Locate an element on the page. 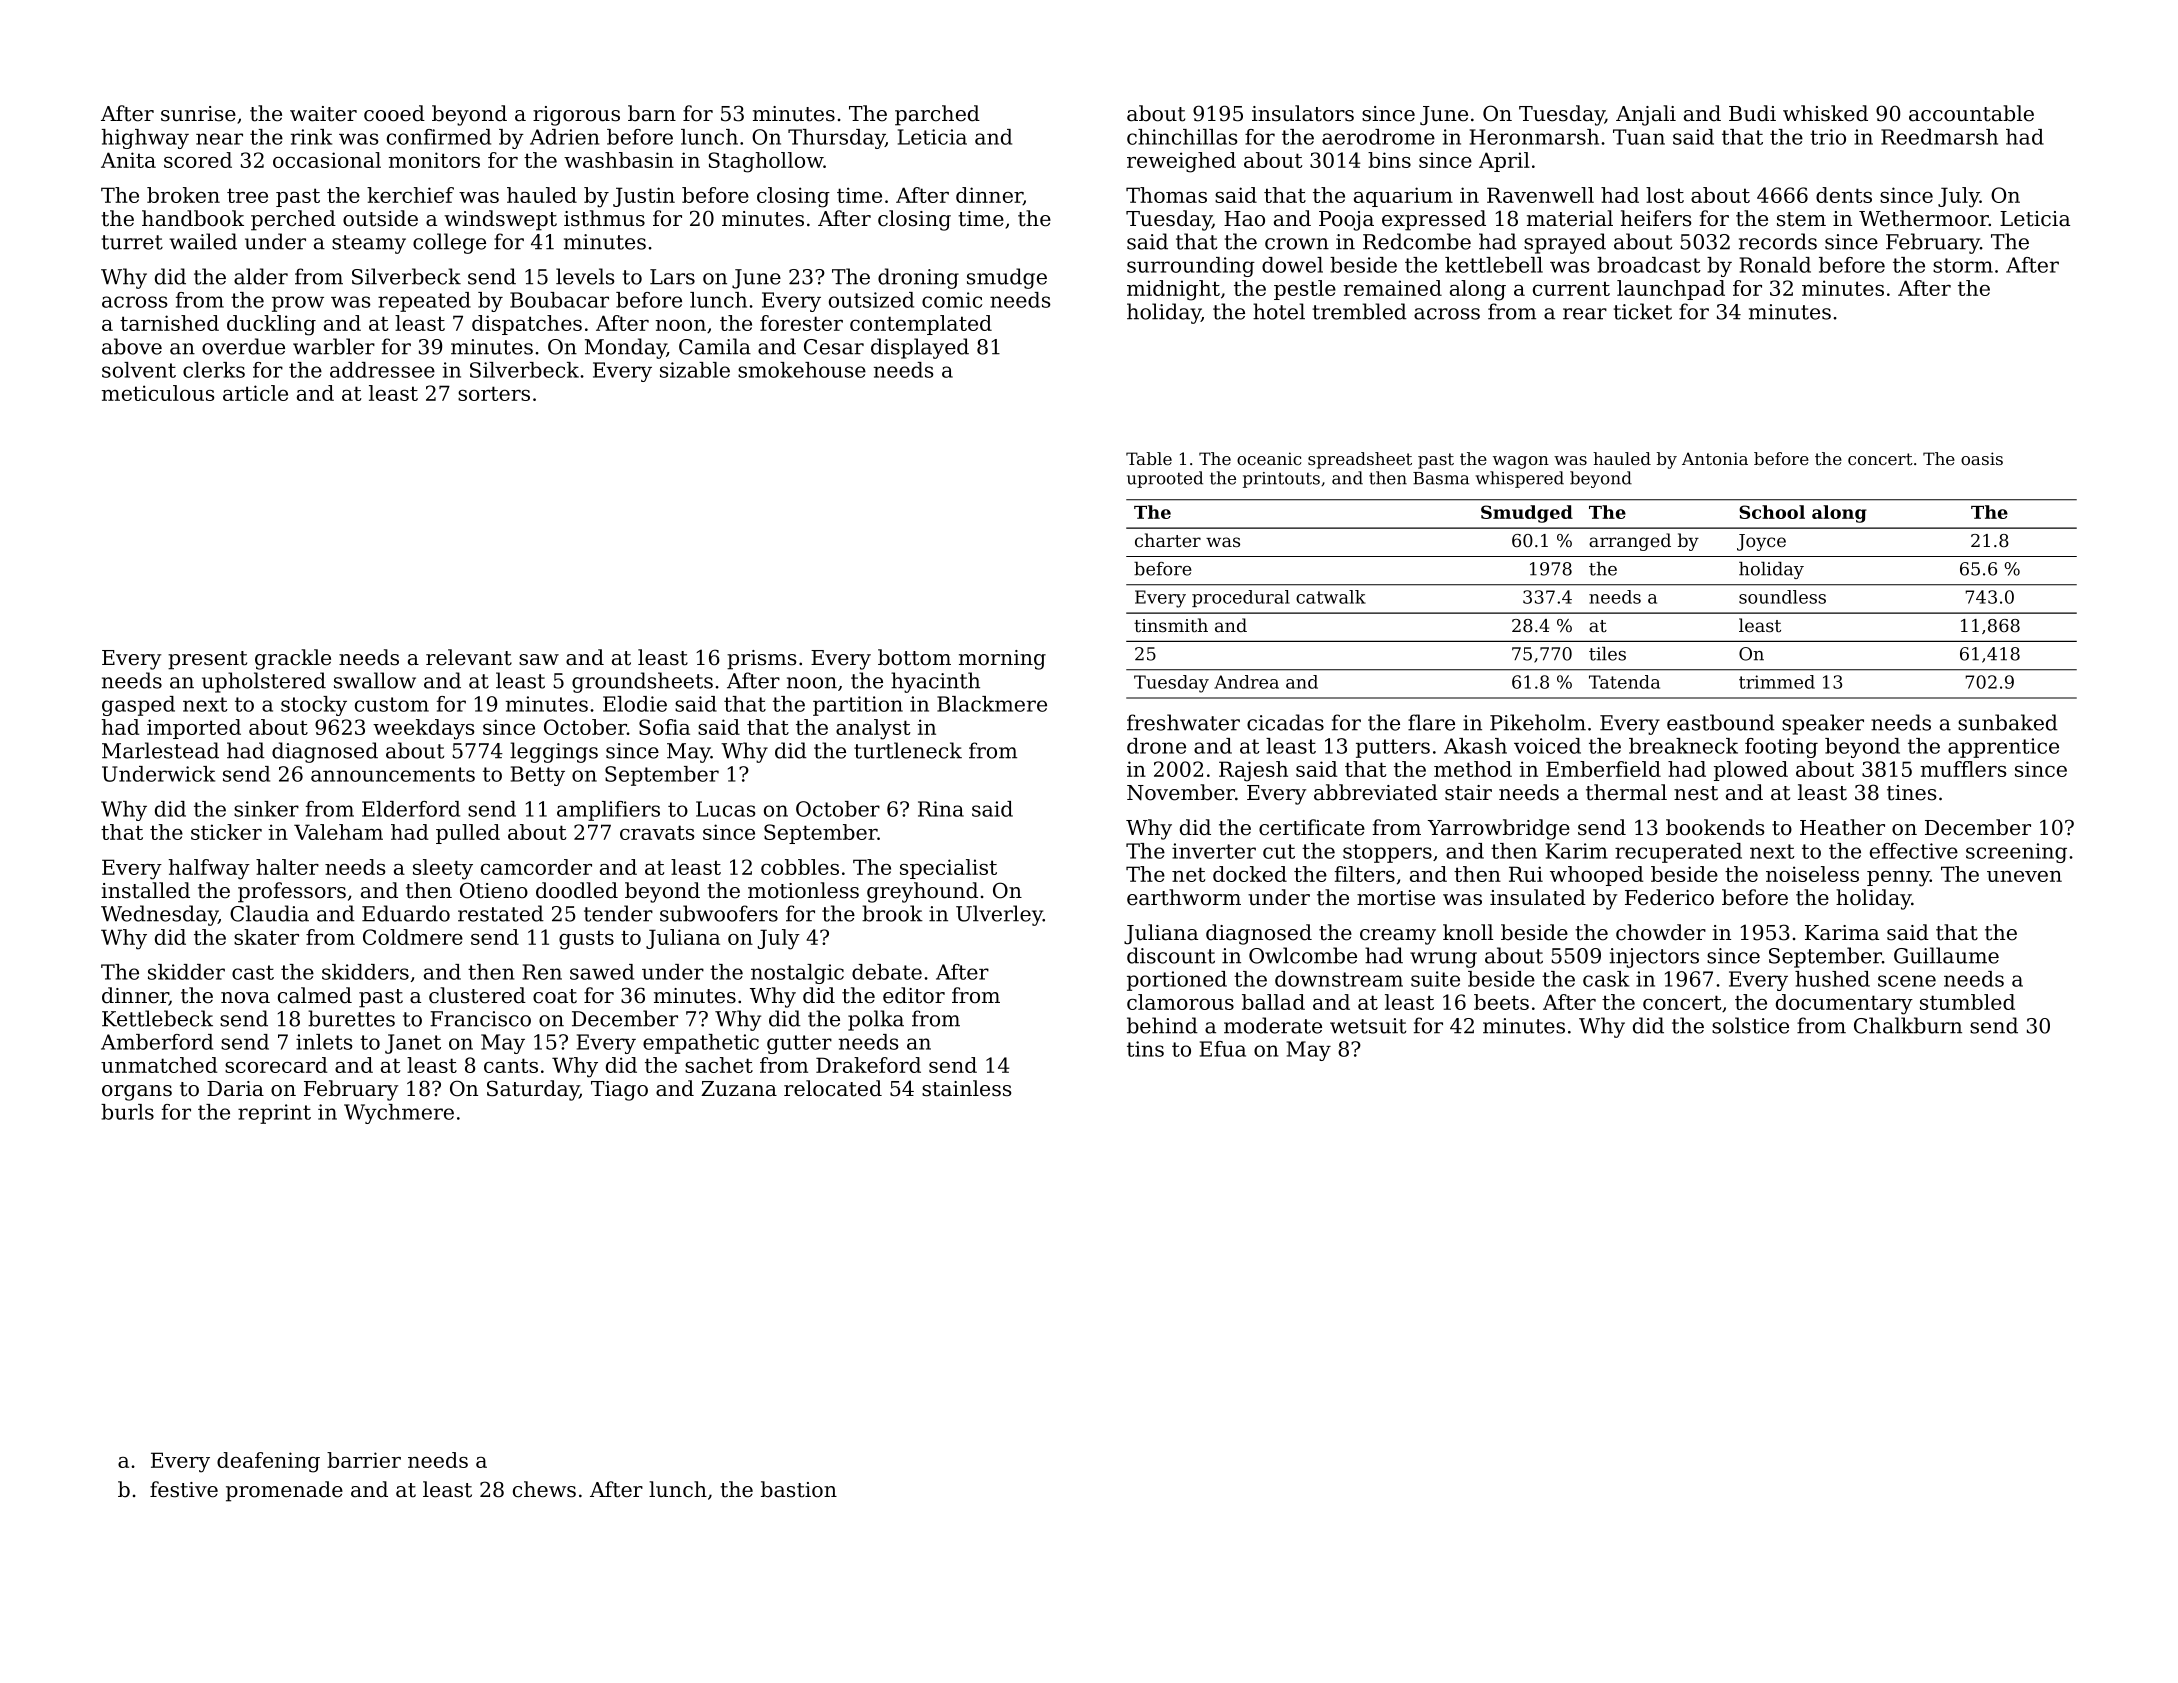 This document has width=2178, height=1683. gusts is located at coordinates (586, 940).
